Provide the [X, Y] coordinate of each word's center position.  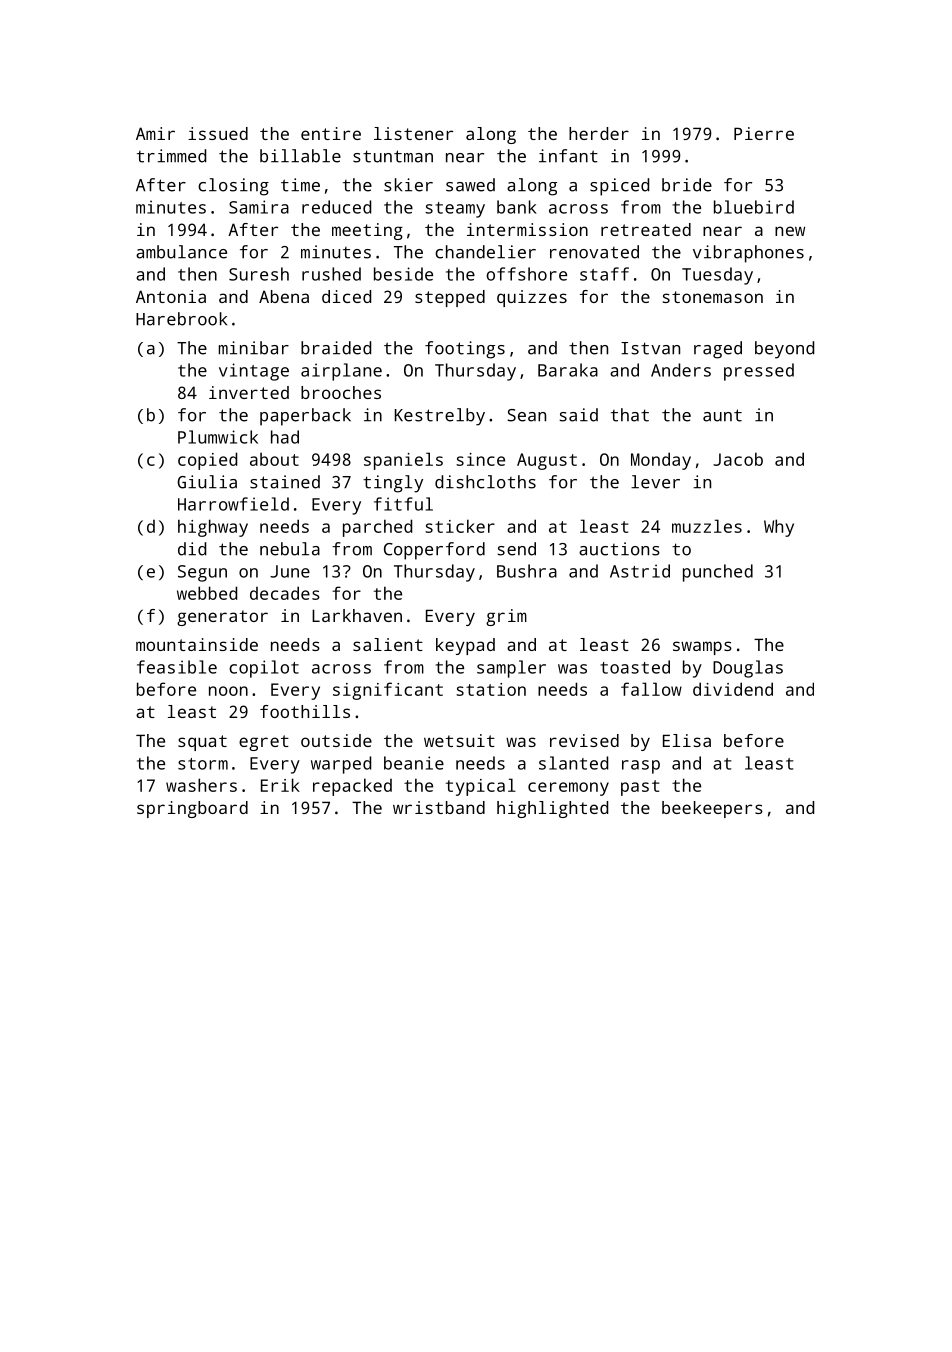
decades [285, 593]
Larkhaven [357, 615]
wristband [439, 807]
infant [568, 156]
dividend [733, 689]
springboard [192, 809]
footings [465, 350]
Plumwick [218, 437]
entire [331, 133]
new [790, 231]
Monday [661, 461]
